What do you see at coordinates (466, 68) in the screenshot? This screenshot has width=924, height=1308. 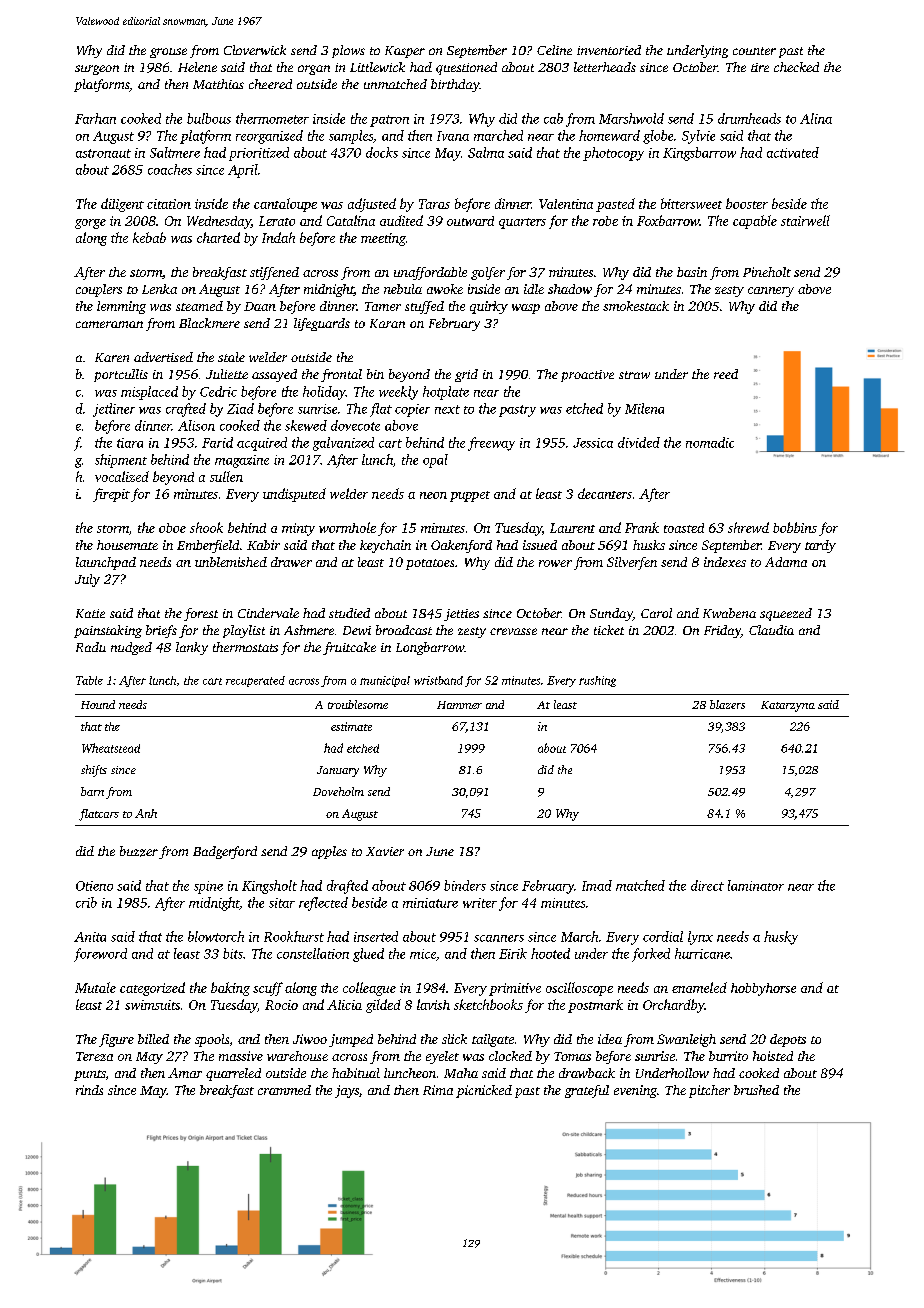 I see `questioned` at bounding box center [466, 68].
